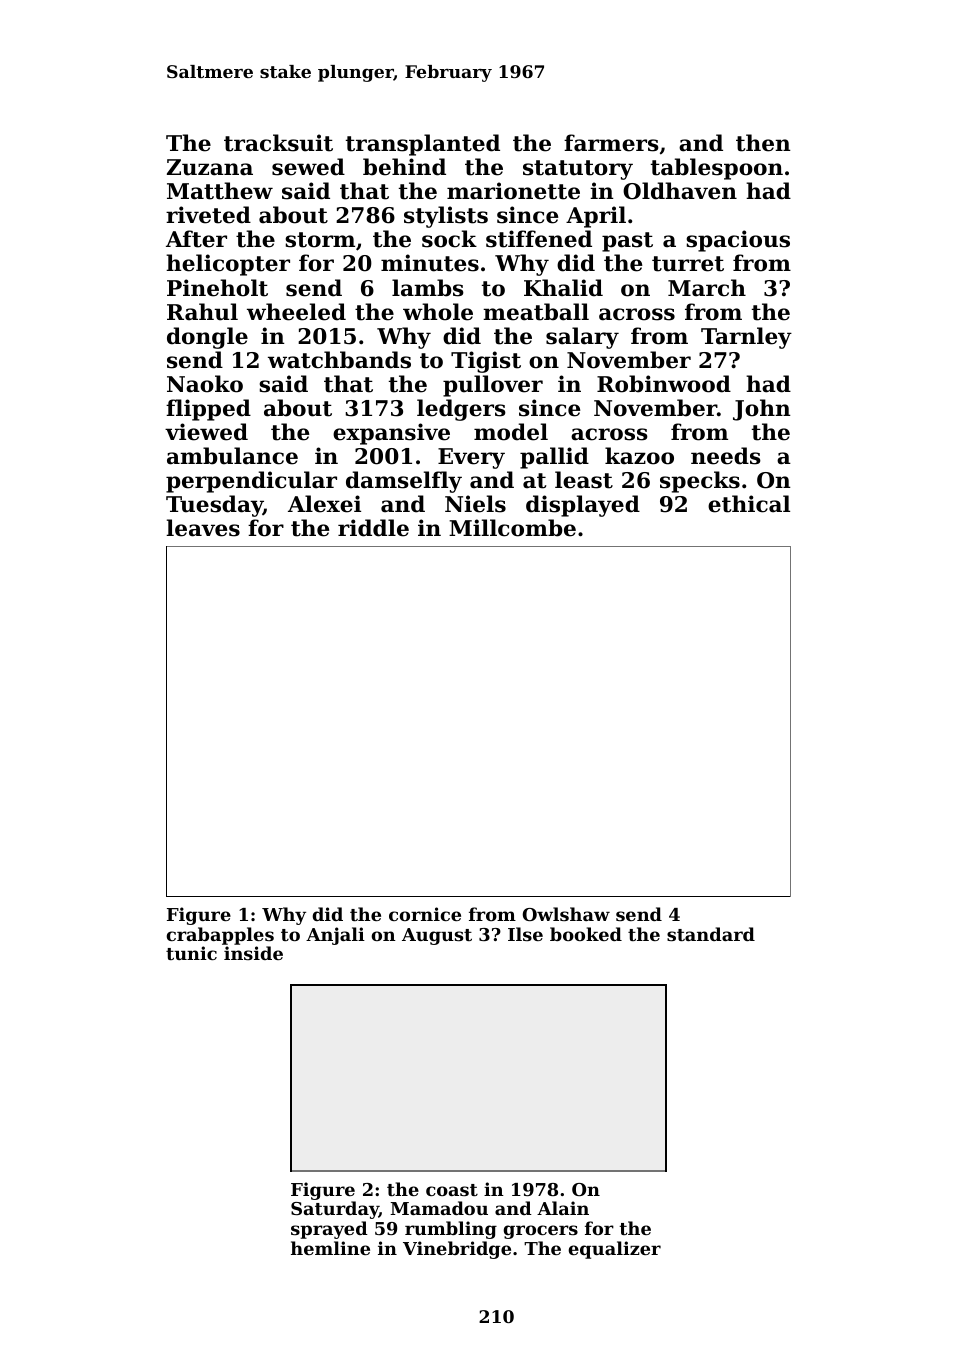  I want to click on hemline, so click(330, 1248).
